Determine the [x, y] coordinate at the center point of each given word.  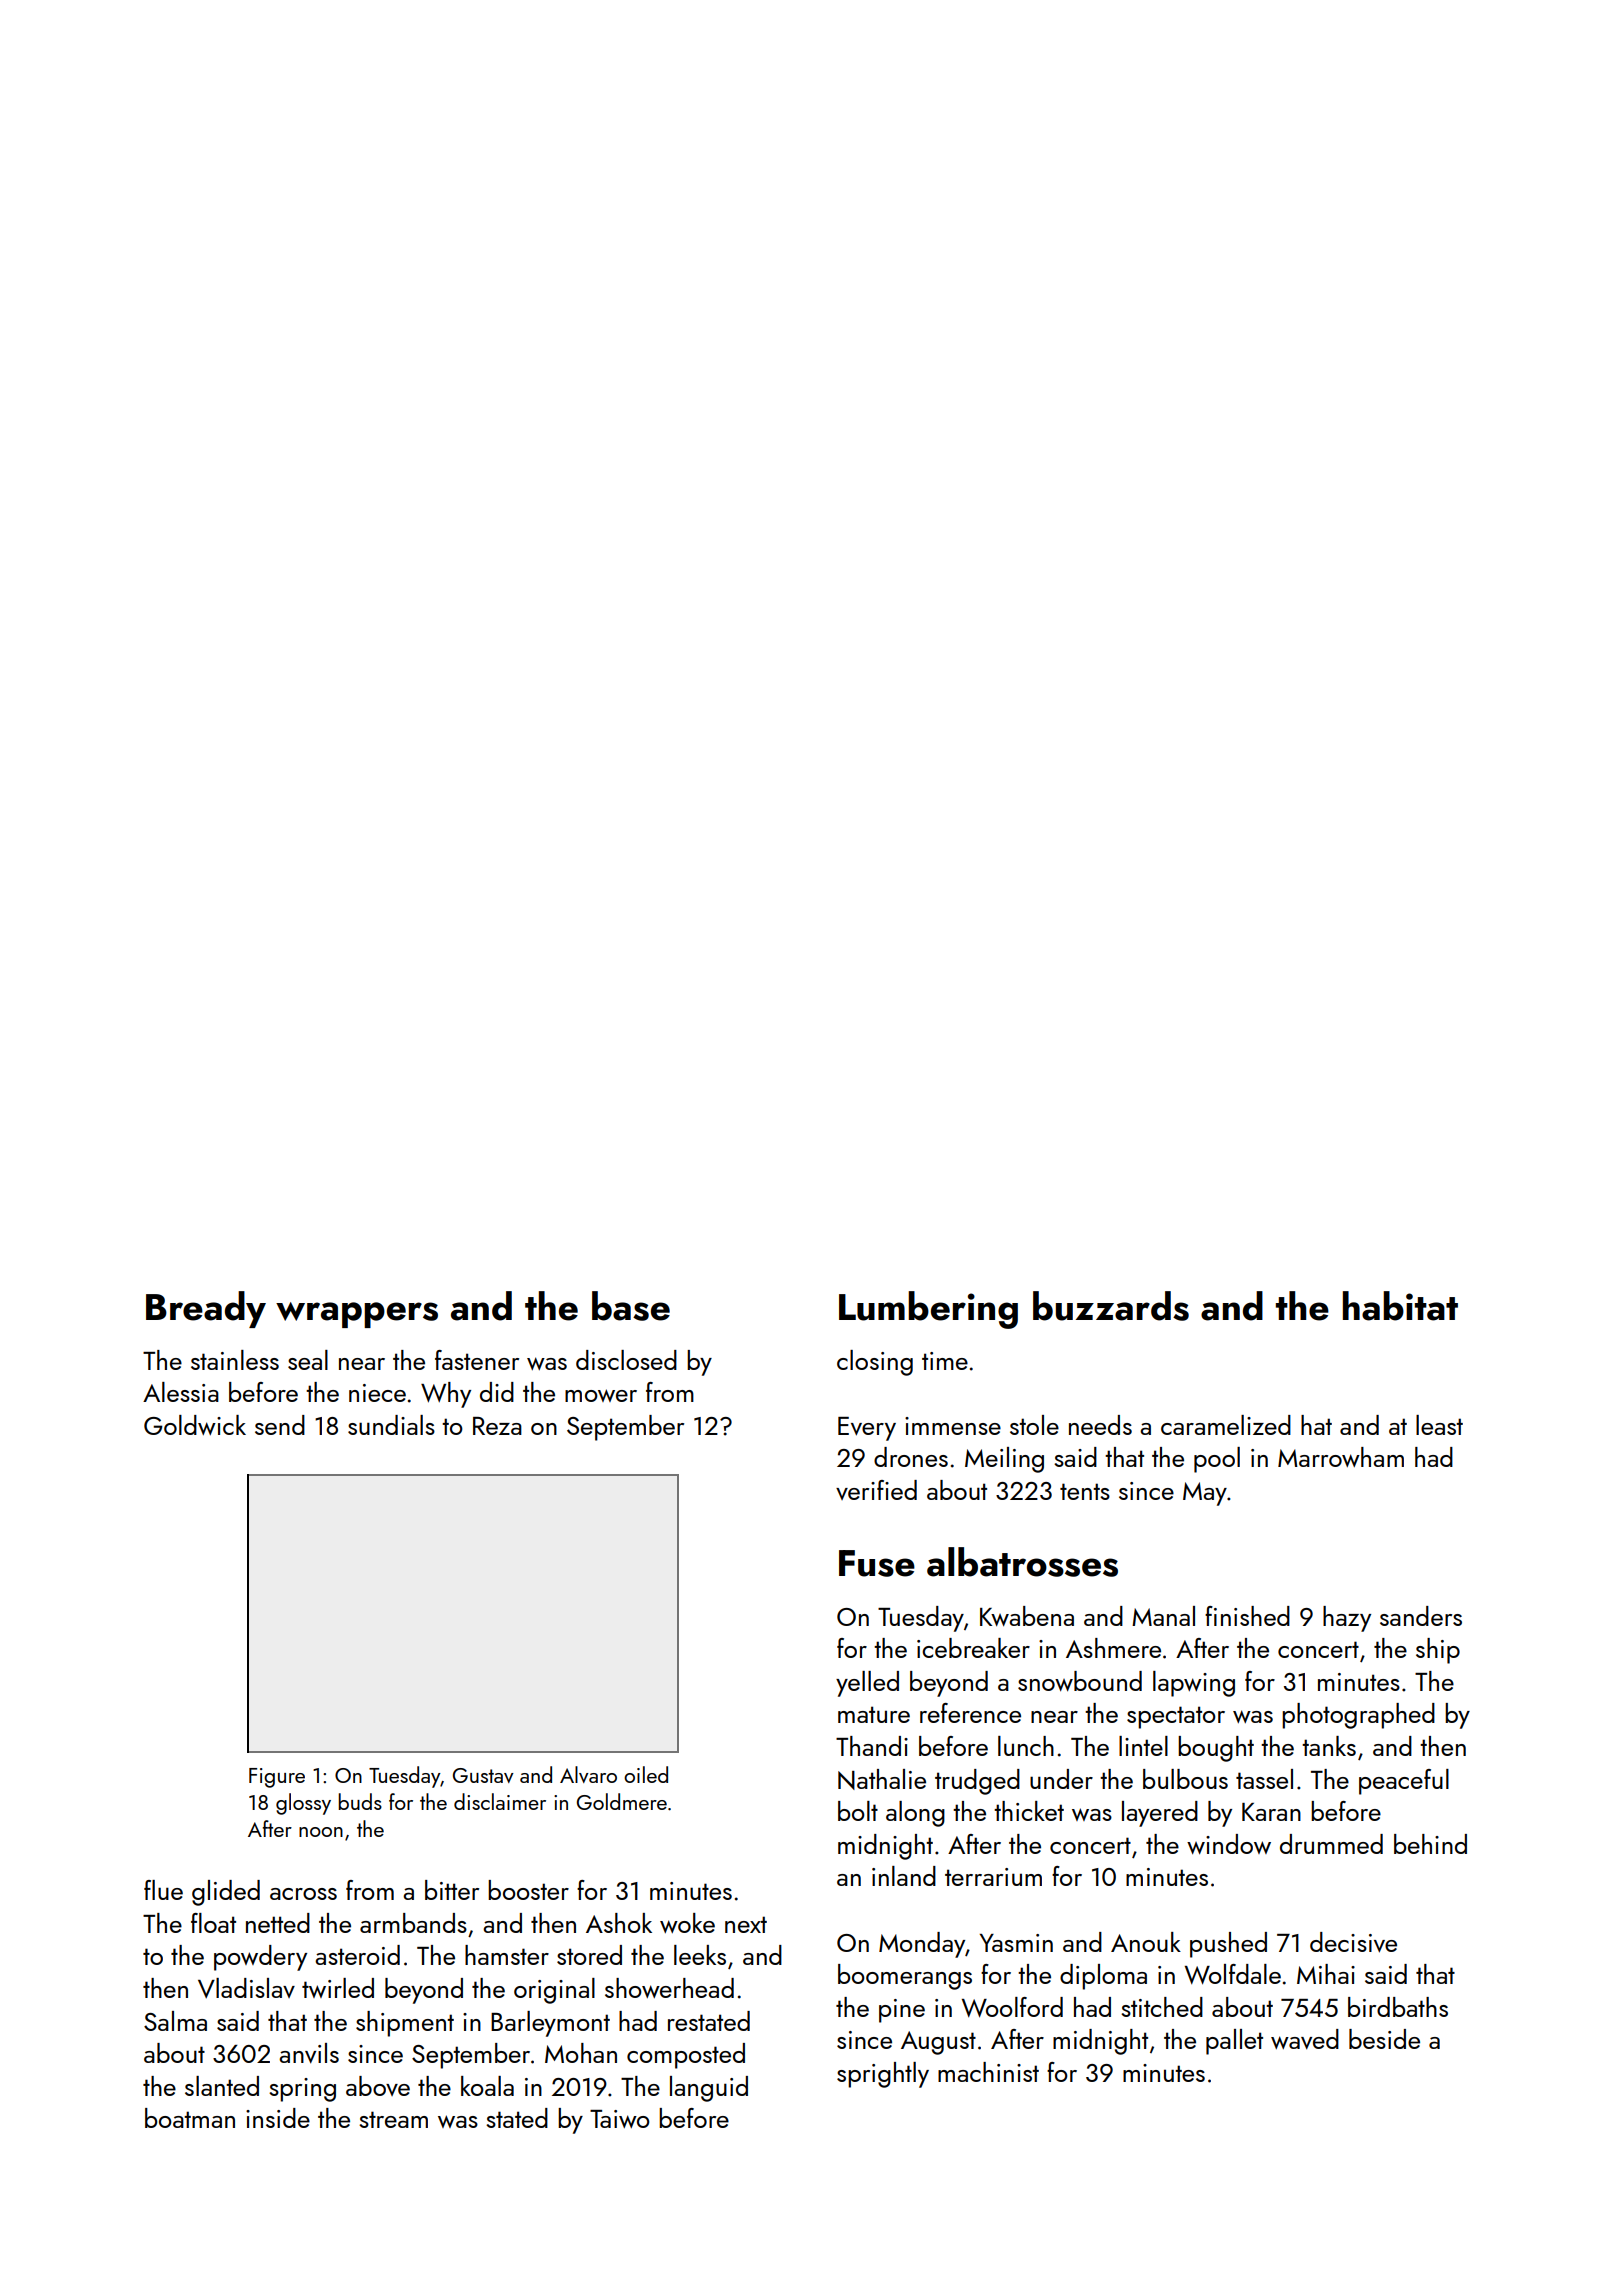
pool [1217, 1460]
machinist [988, 2072]
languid [709, 2089]
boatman [190, 2118]
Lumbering [928, 1310]
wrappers [357, 1315]
